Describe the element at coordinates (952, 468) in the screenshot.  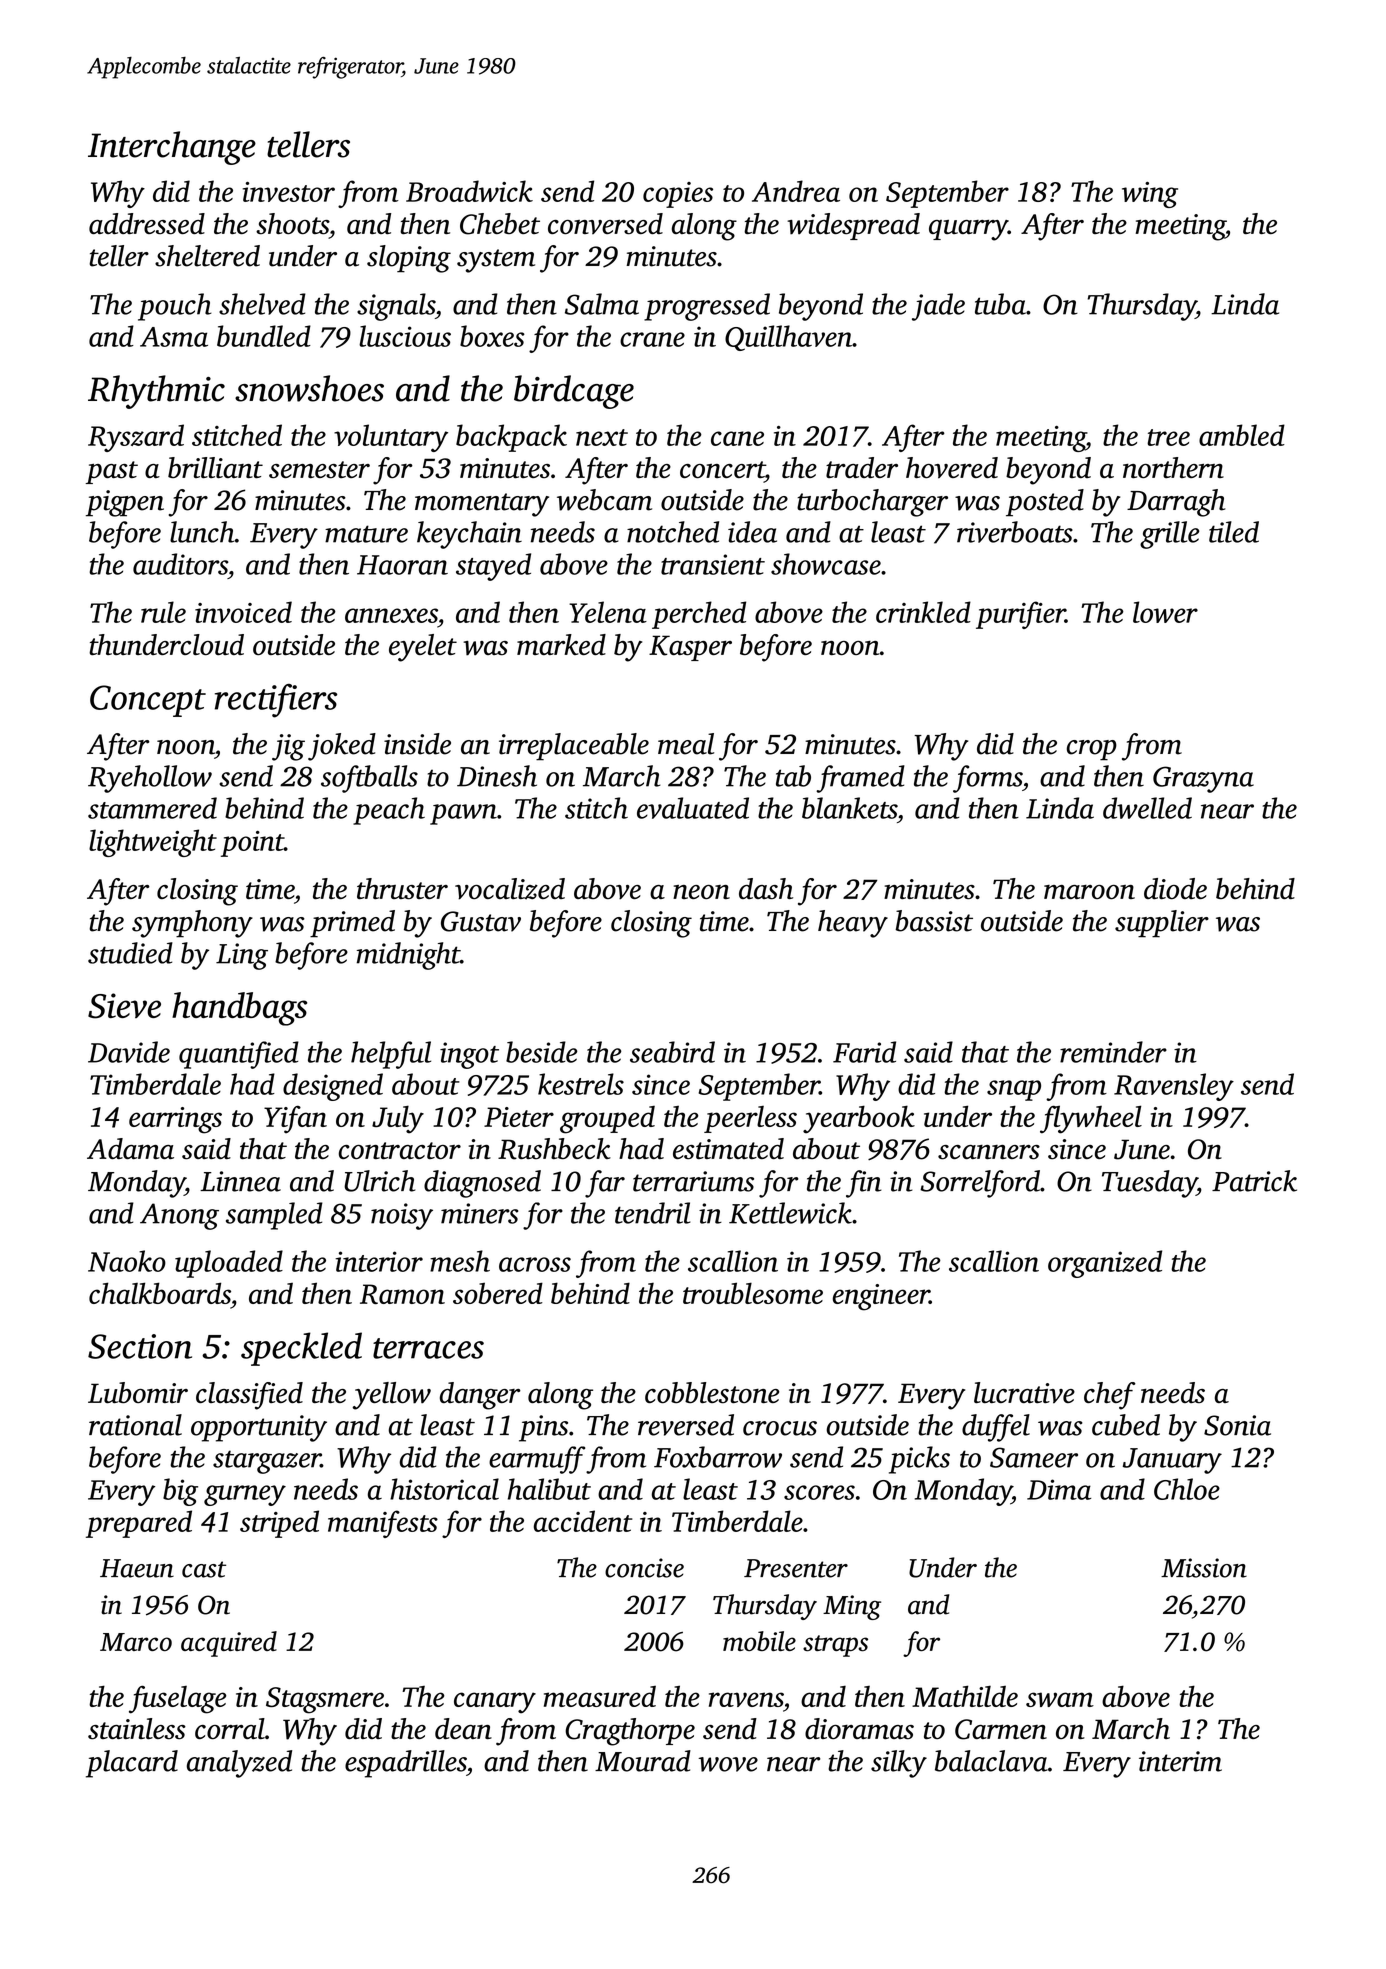
I see `hovered` at that location.
